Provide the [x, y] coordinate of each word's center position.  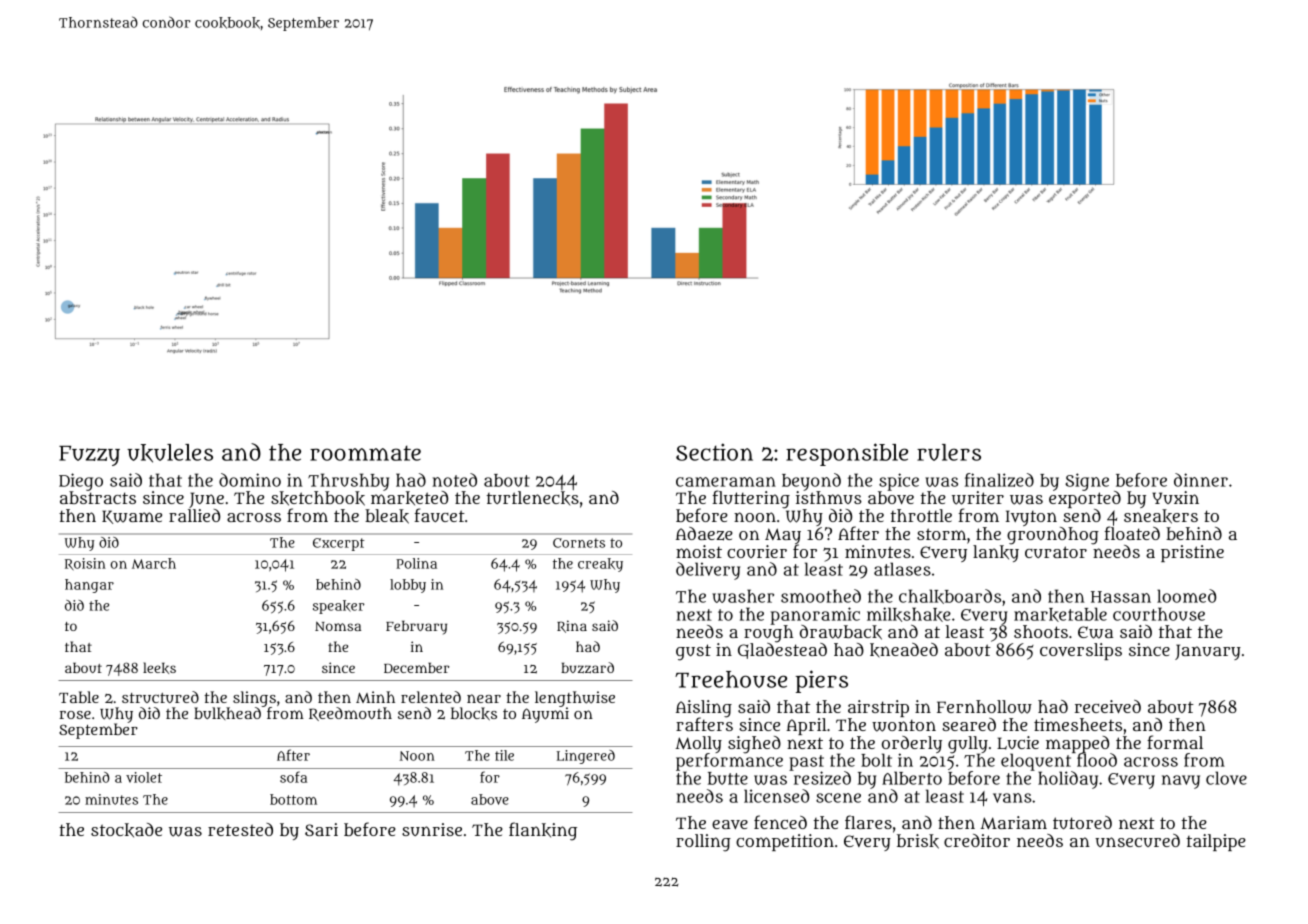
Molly [698, 744]
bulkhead [227, 713]
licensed [776, 796]
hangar [89, 586]
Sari [321, 829]
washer [743, 596]
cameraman [726, 482]
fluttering [751, 499]
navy [1181, 782]
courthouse [1159, 614]
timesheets [1078, 724]
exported [1085, 499]
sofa [293, 777]
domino [250, 480]
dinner [1201, 480]
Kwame [132, 517]
